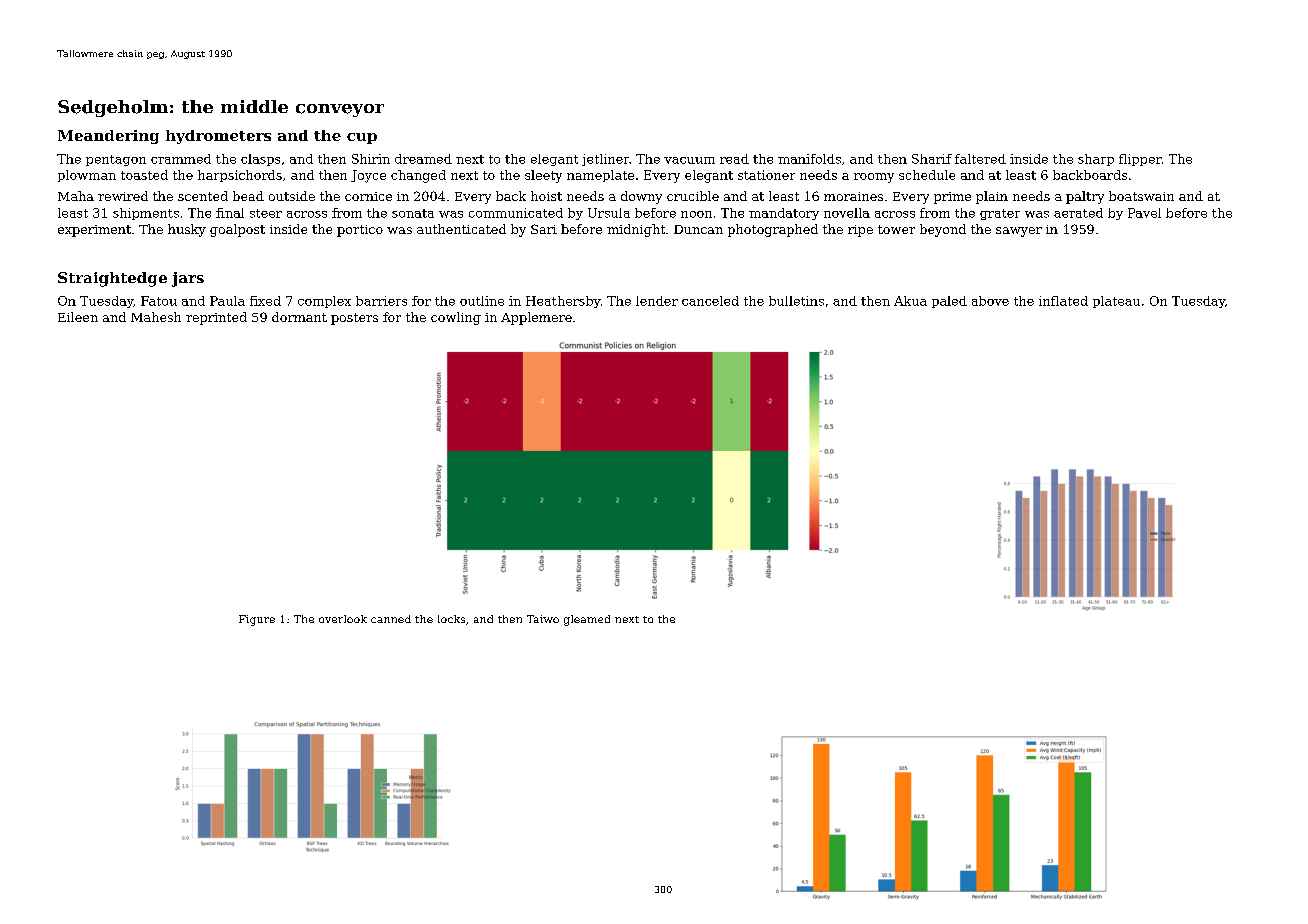 The height and width of the screenshot is (924, 1308). What do you see at coordinates (766, 175) in the screenshot?
I see `stationer` at bounding box center [766, 175].
